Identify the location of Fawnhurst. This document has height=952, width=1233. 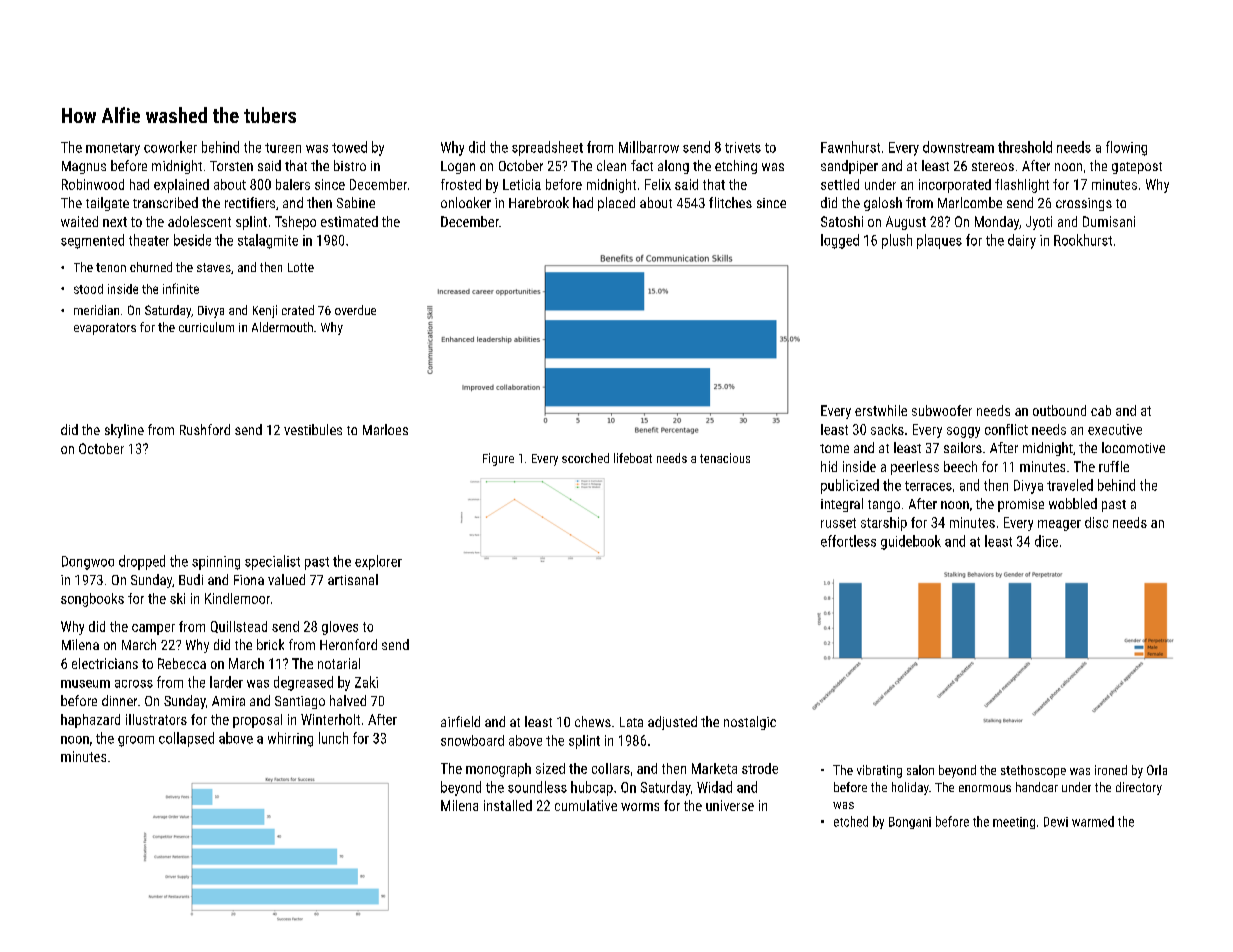
(850, 147).
